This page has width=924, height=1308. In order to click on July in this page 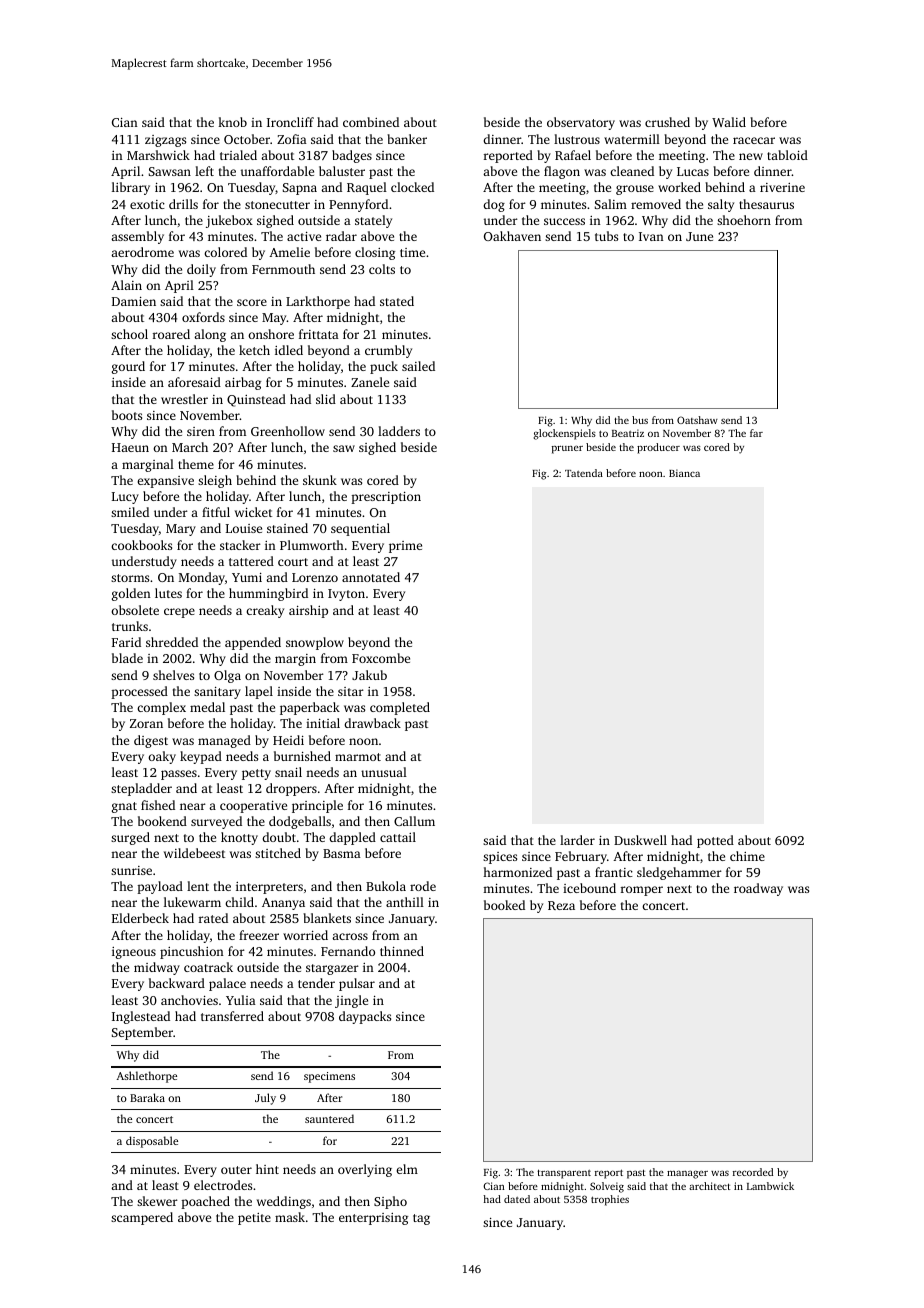, I will do `click(265, 1099)`.
